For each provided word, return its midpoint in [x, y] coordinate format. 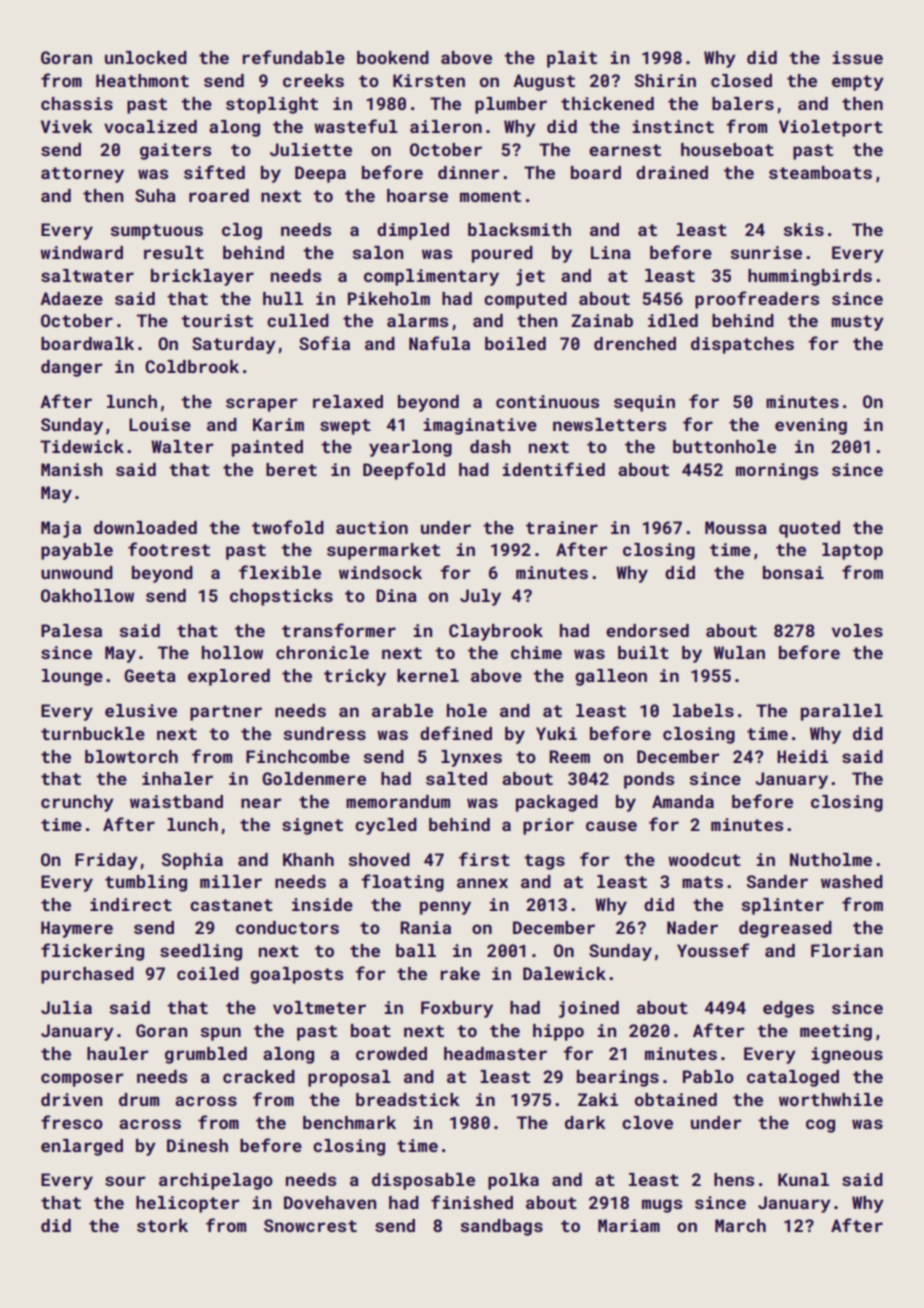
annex [482, 883]
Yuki [556, 733]
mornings [777, 471]
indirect [131, 904]
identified [554, 469]
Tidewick [82, 446]
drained [672, 172]
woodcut [704, 859]
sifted [214, 172]
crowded [391, 1053]
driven [71, 1099]
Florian [847, 950]
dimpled [413, 231]
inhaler [177, 778]
